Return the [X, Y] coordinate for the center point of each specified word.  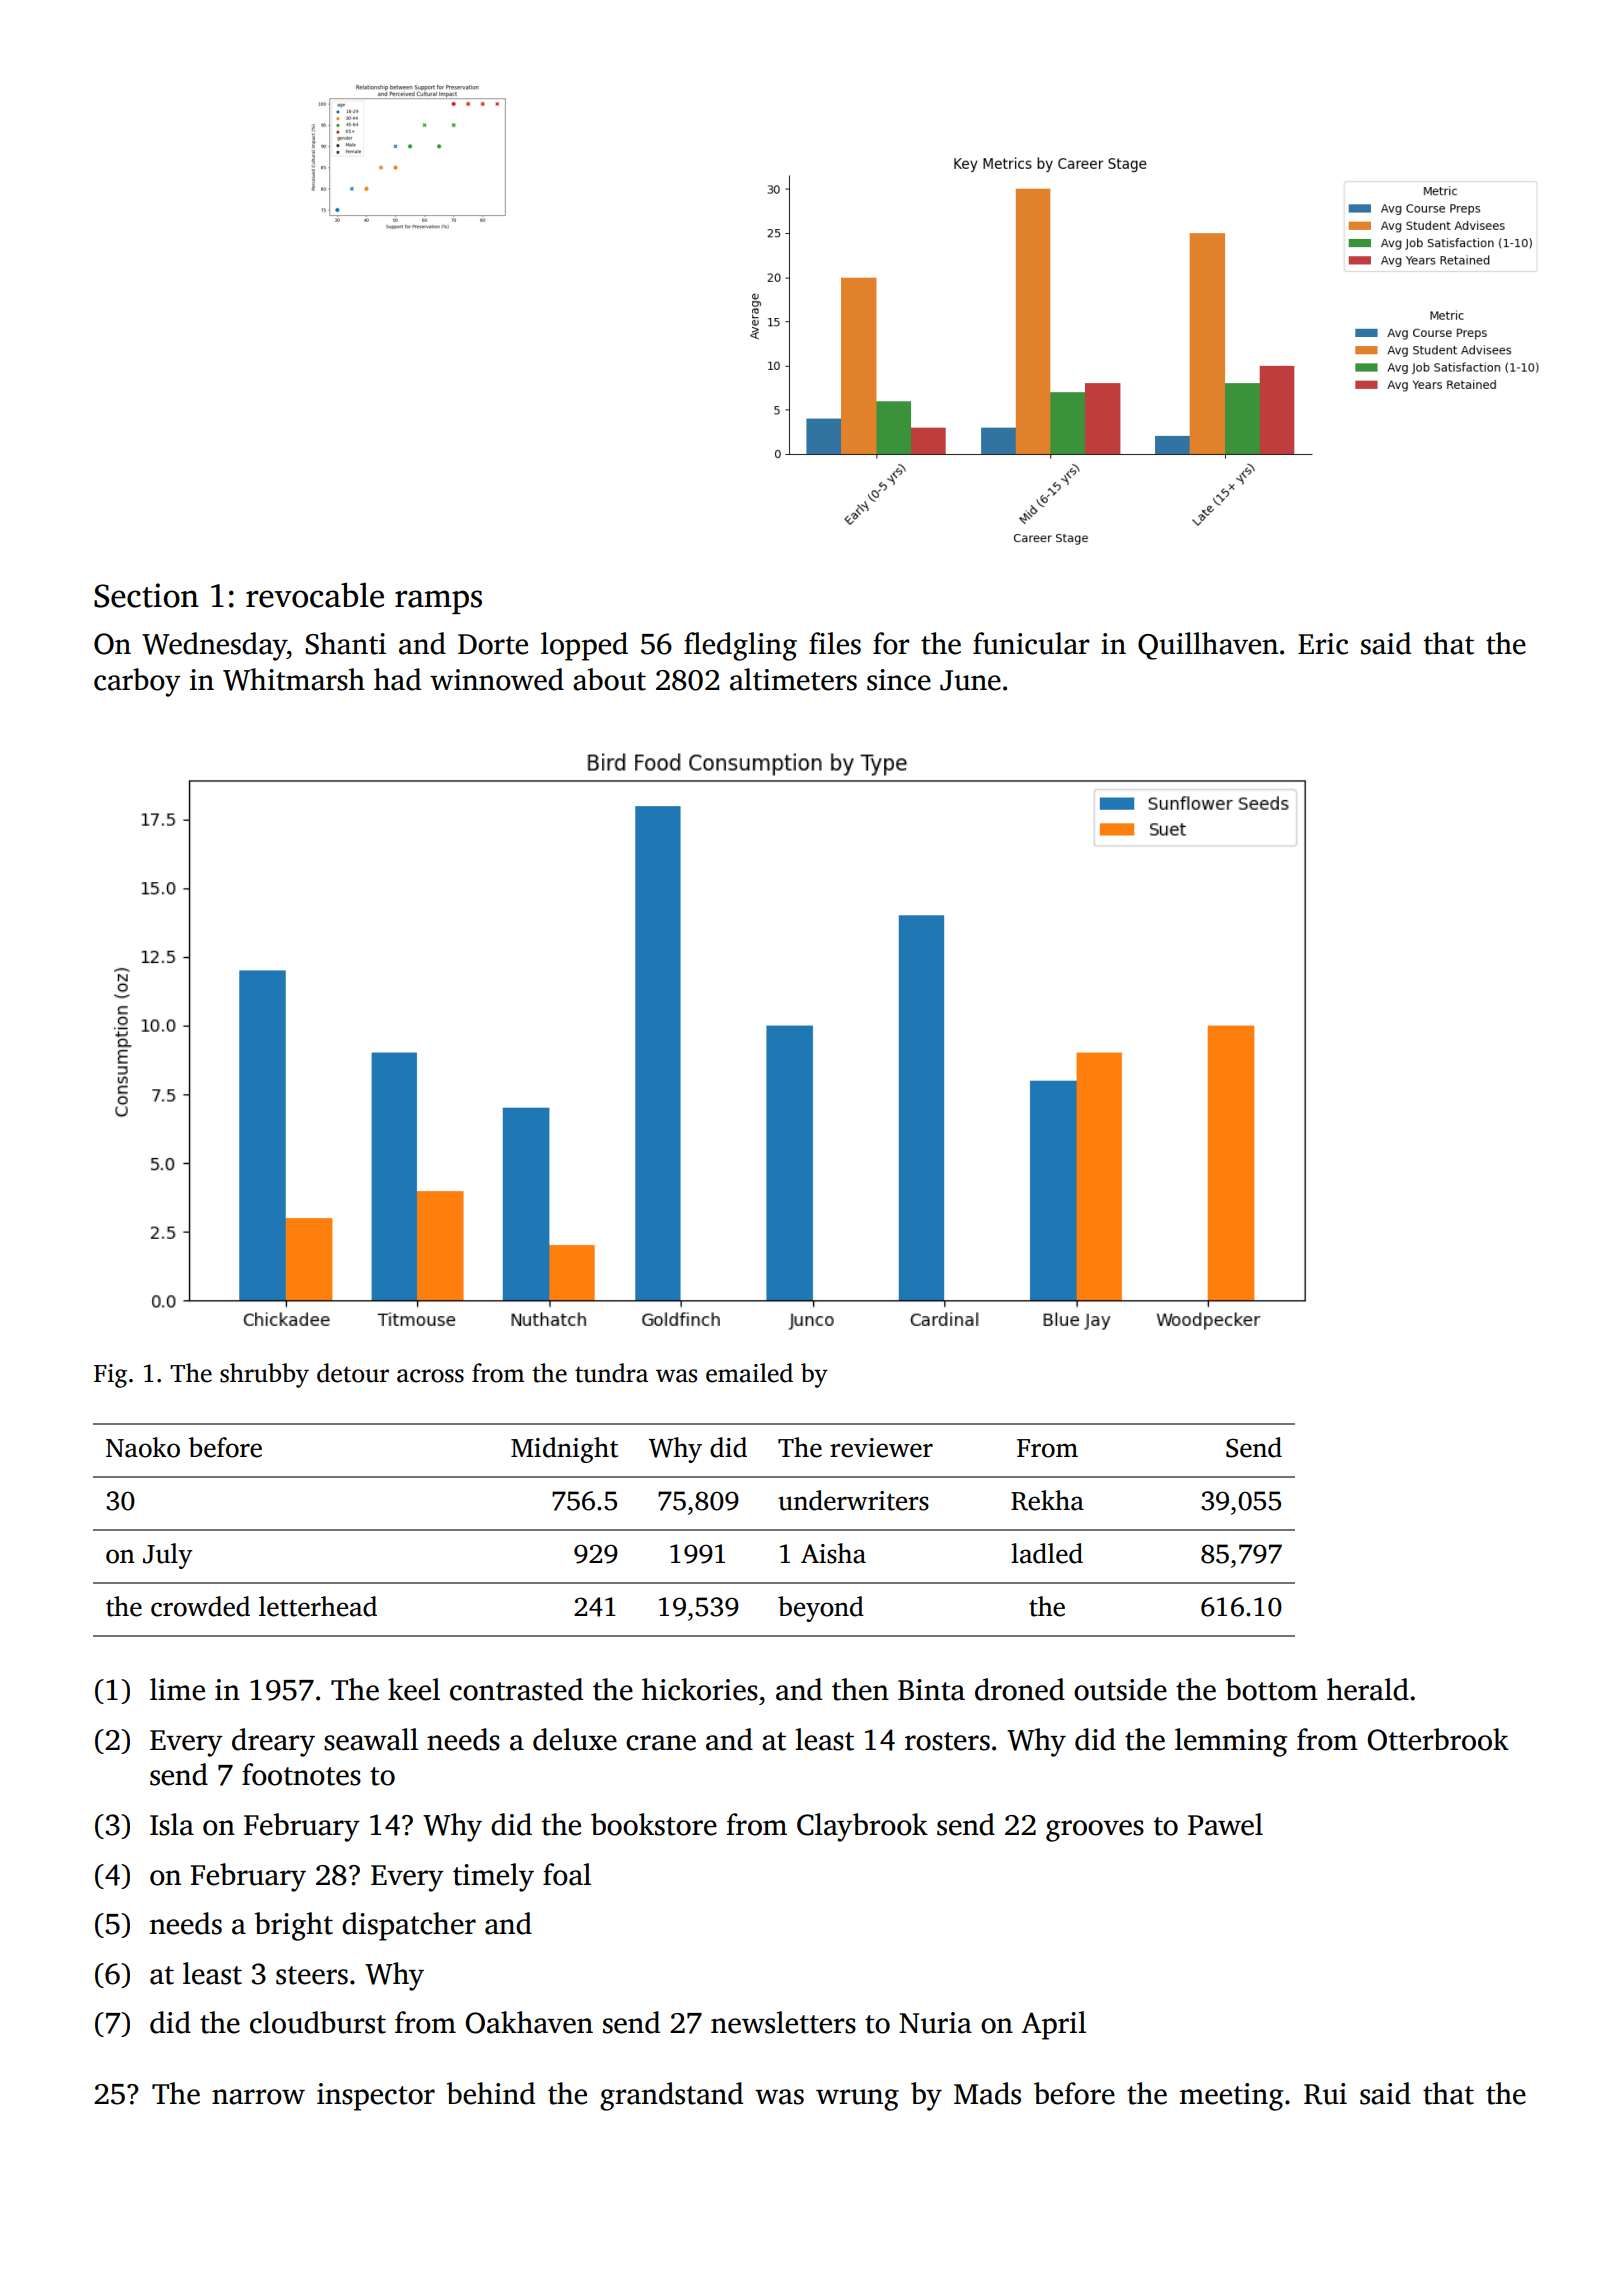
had [397, 679]
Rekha [1047, 1500]
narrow [258, 2097]
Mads [987, 2093]
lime [177, 1689]
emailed [749, 1373]
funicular [1031, 643]
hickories [700, 1689]
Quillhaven [1208, 646]
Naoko [143, 1447]
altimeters [793, 679]
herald [1368, 1689]
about [609, 679]
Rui [1325, 2094]
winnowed [497, 679]
